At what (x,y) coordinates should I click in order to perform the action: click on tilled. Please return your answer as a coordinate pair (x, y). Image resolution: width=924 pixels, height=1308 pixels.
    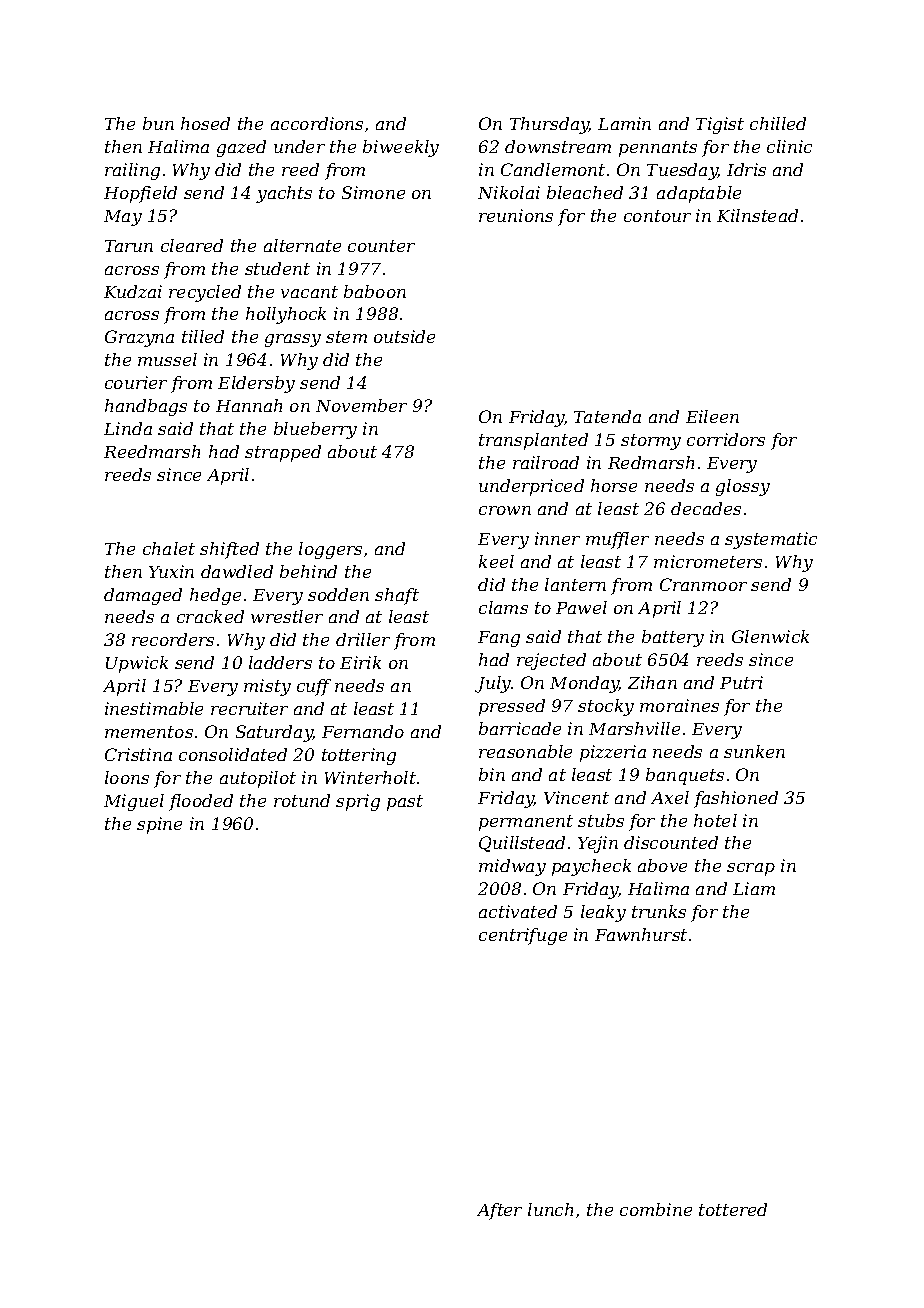
    Looking at the image, I should click on (203, 336).
